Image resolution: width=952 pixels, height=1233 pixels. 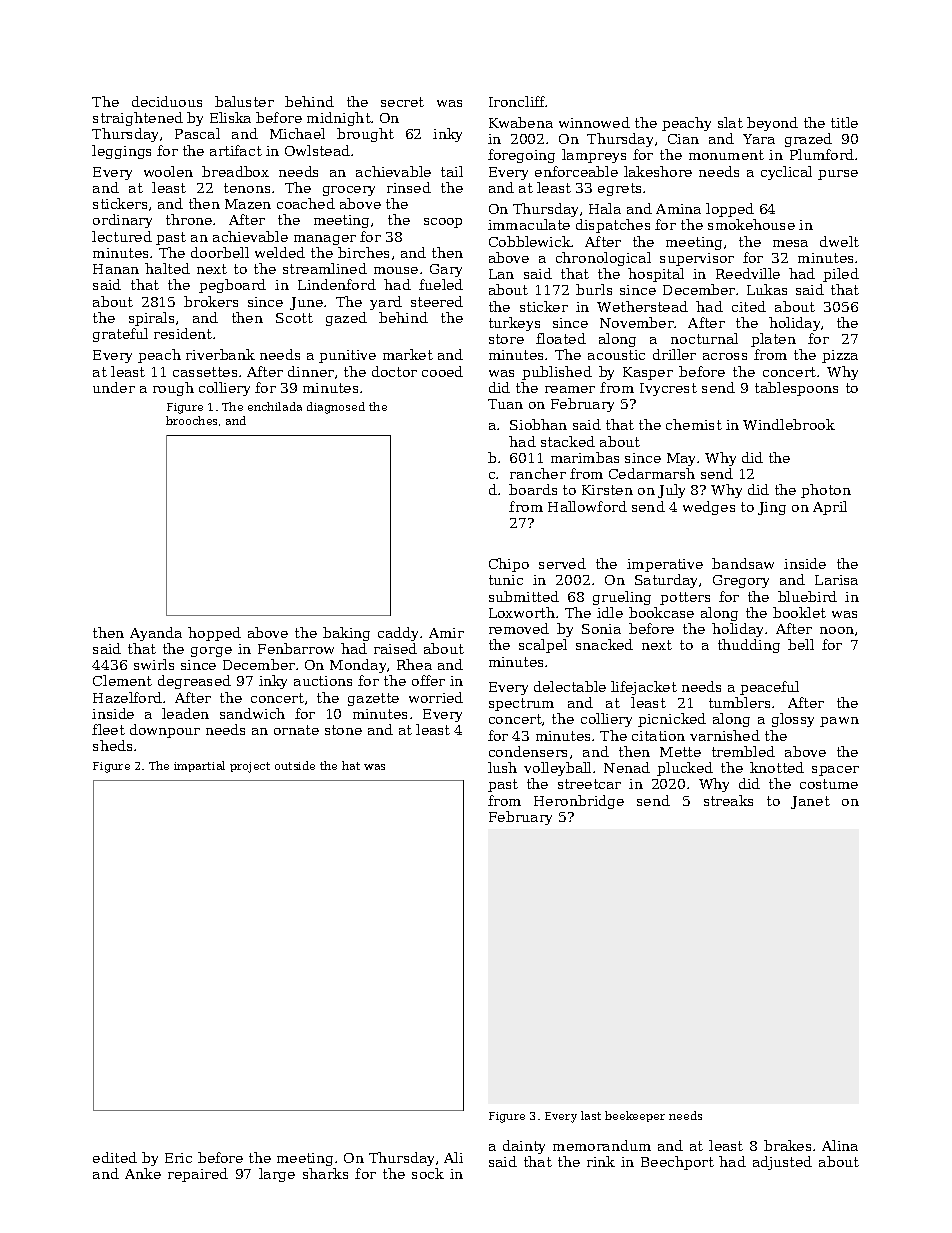 What do you see at coordinates (156, 634) in the screenshot?
I see `Ayanda` at bounding box center [156, 634].
